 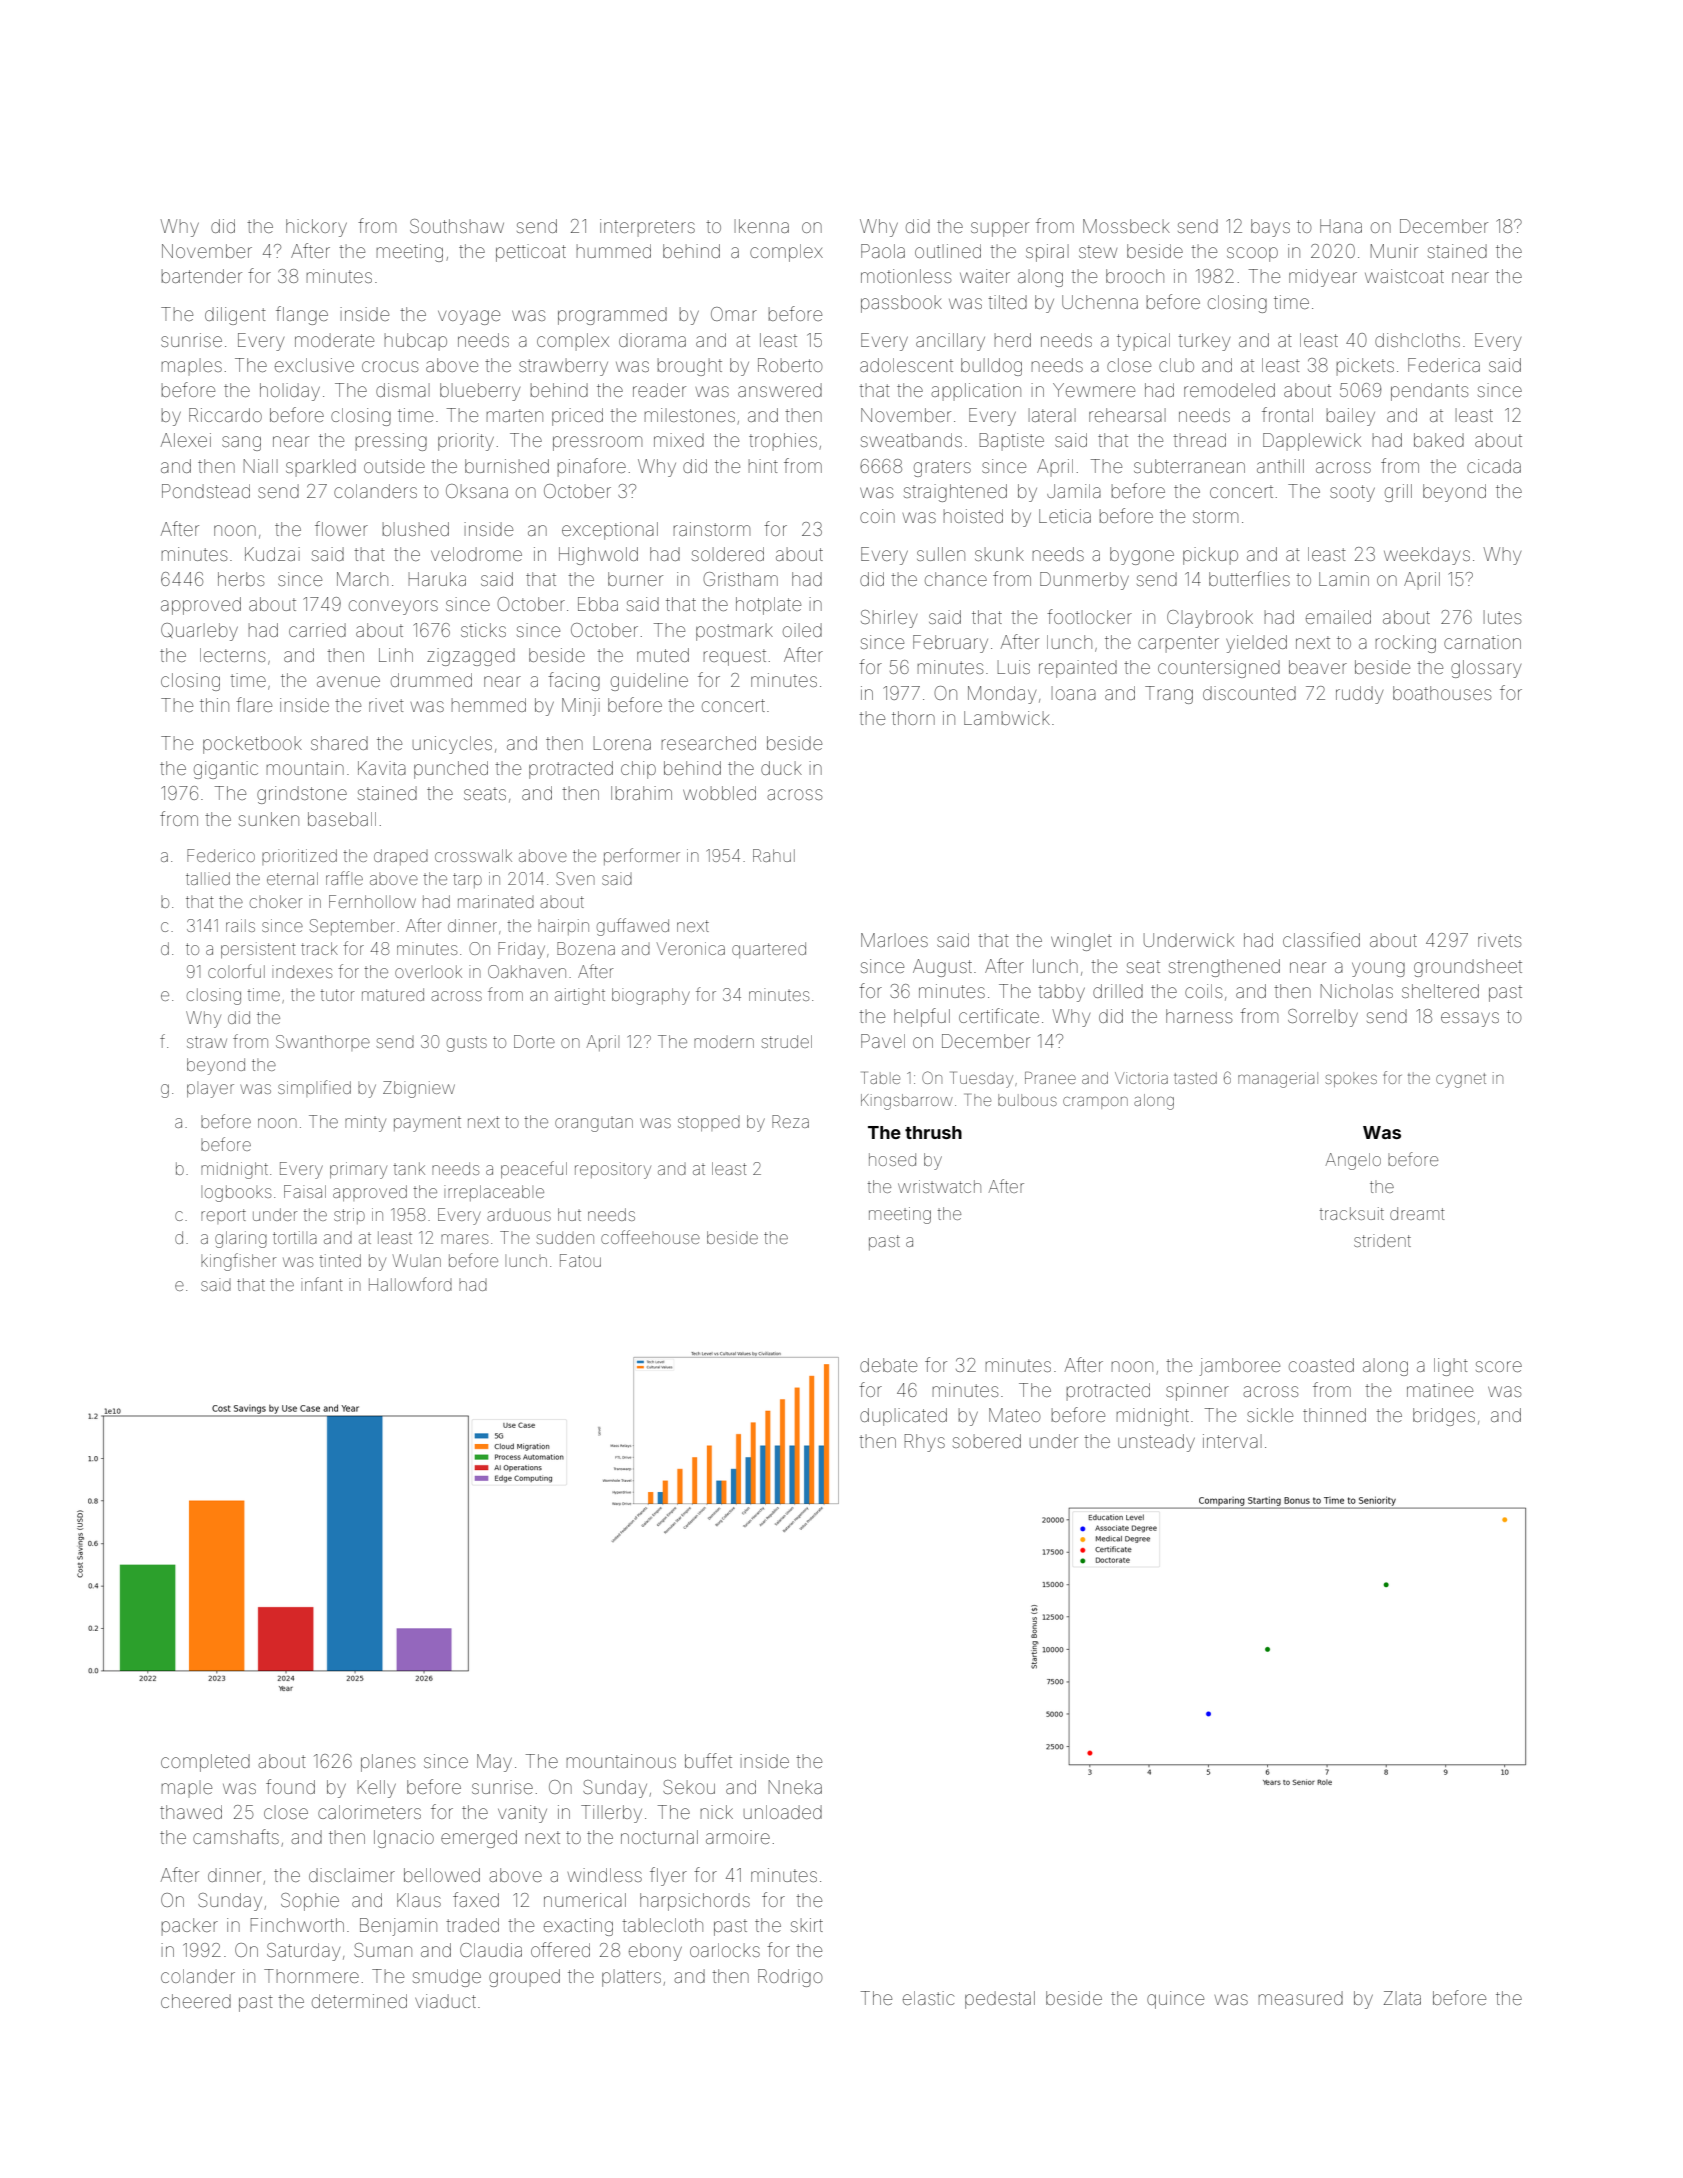 I want to click on bartender, so click(x=202, y=276).
